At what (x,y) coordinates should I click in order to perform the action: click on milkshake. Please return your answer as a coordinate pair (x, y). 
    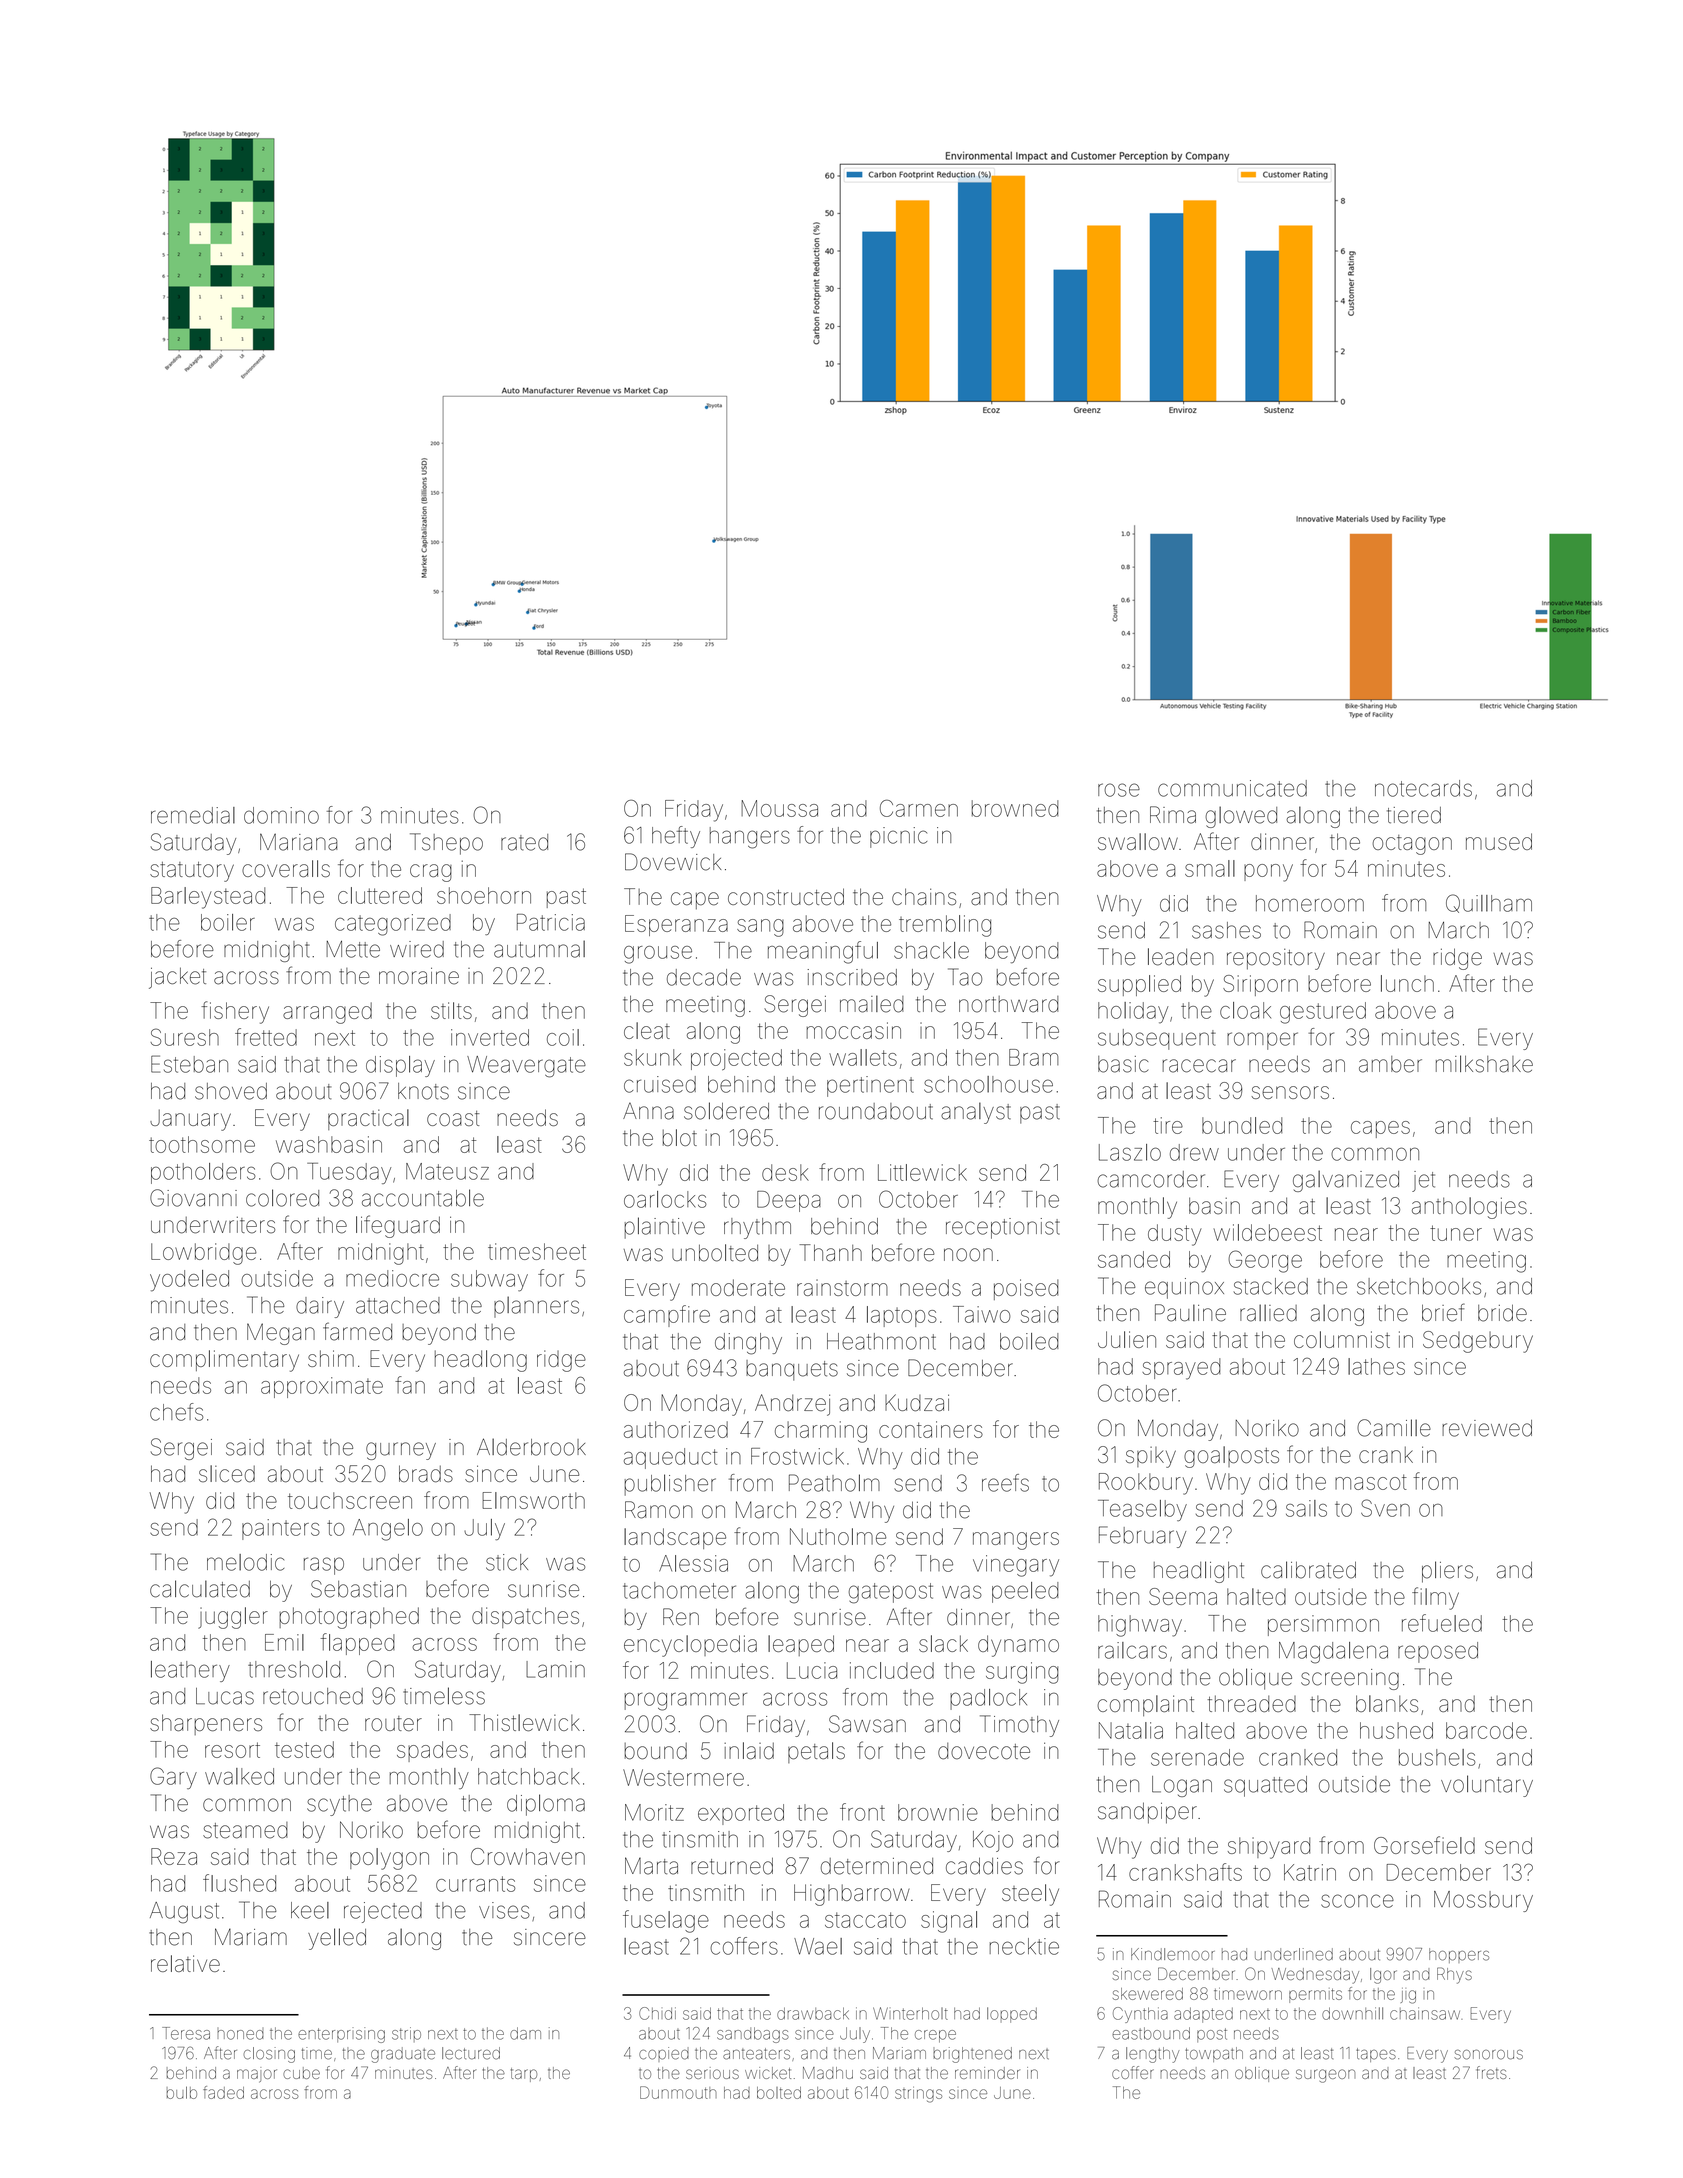
    Looking at the image, I should click on (1484, 1064).
